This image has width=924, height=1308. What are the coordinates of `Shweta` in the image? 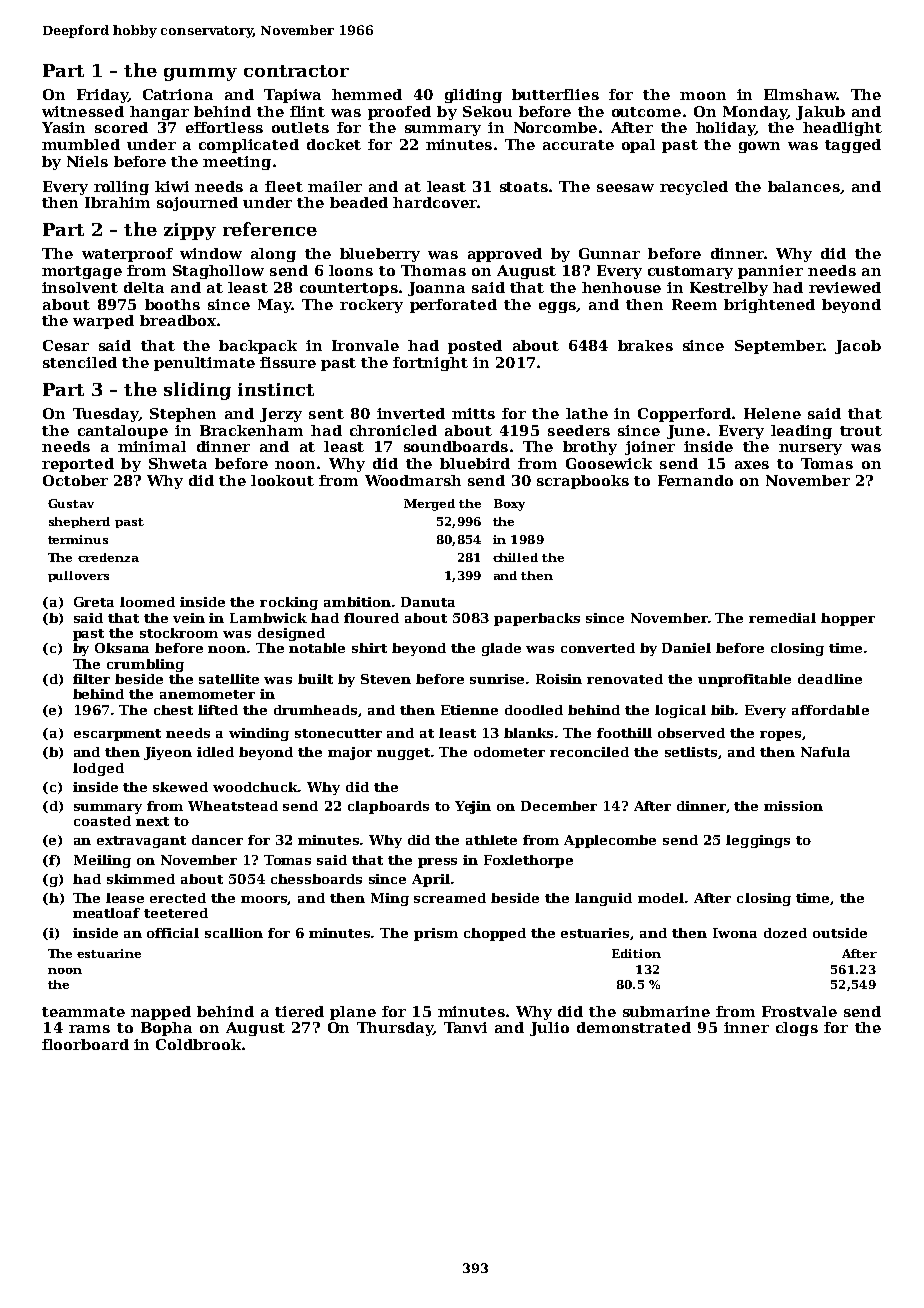 It's located at (178, 463).
